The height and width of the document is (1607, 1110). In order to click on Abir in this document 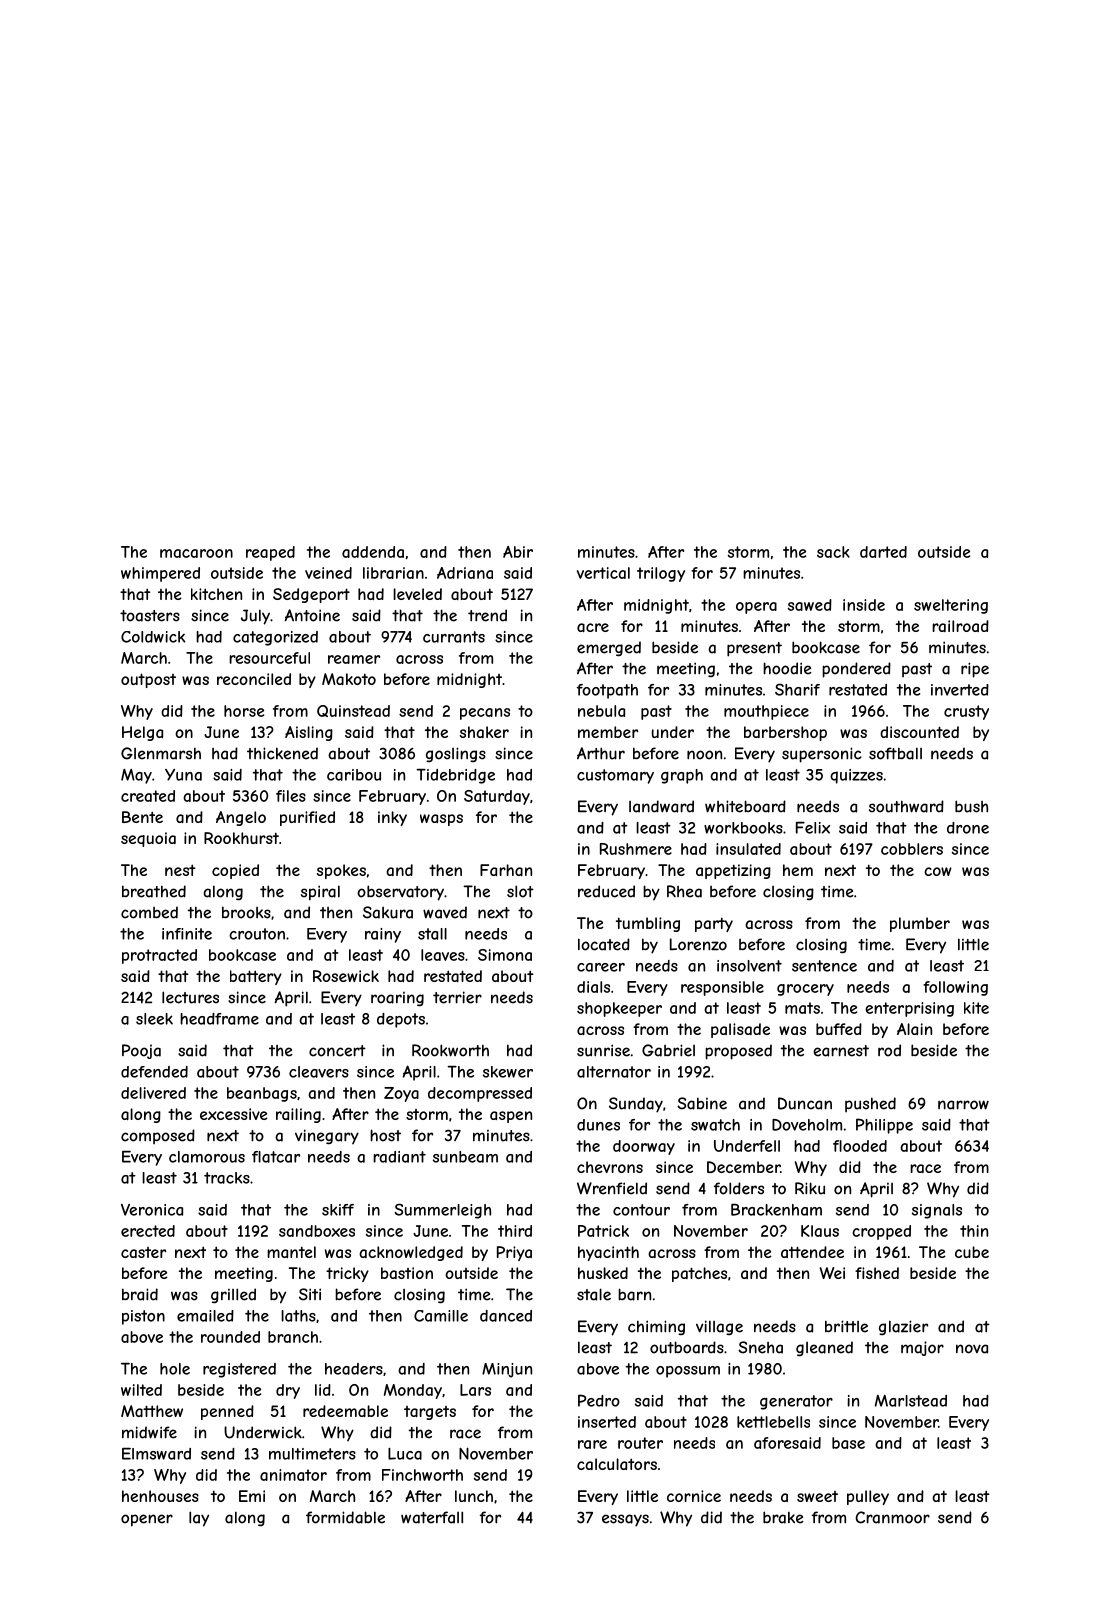, I will do `click(518, 552)`.
